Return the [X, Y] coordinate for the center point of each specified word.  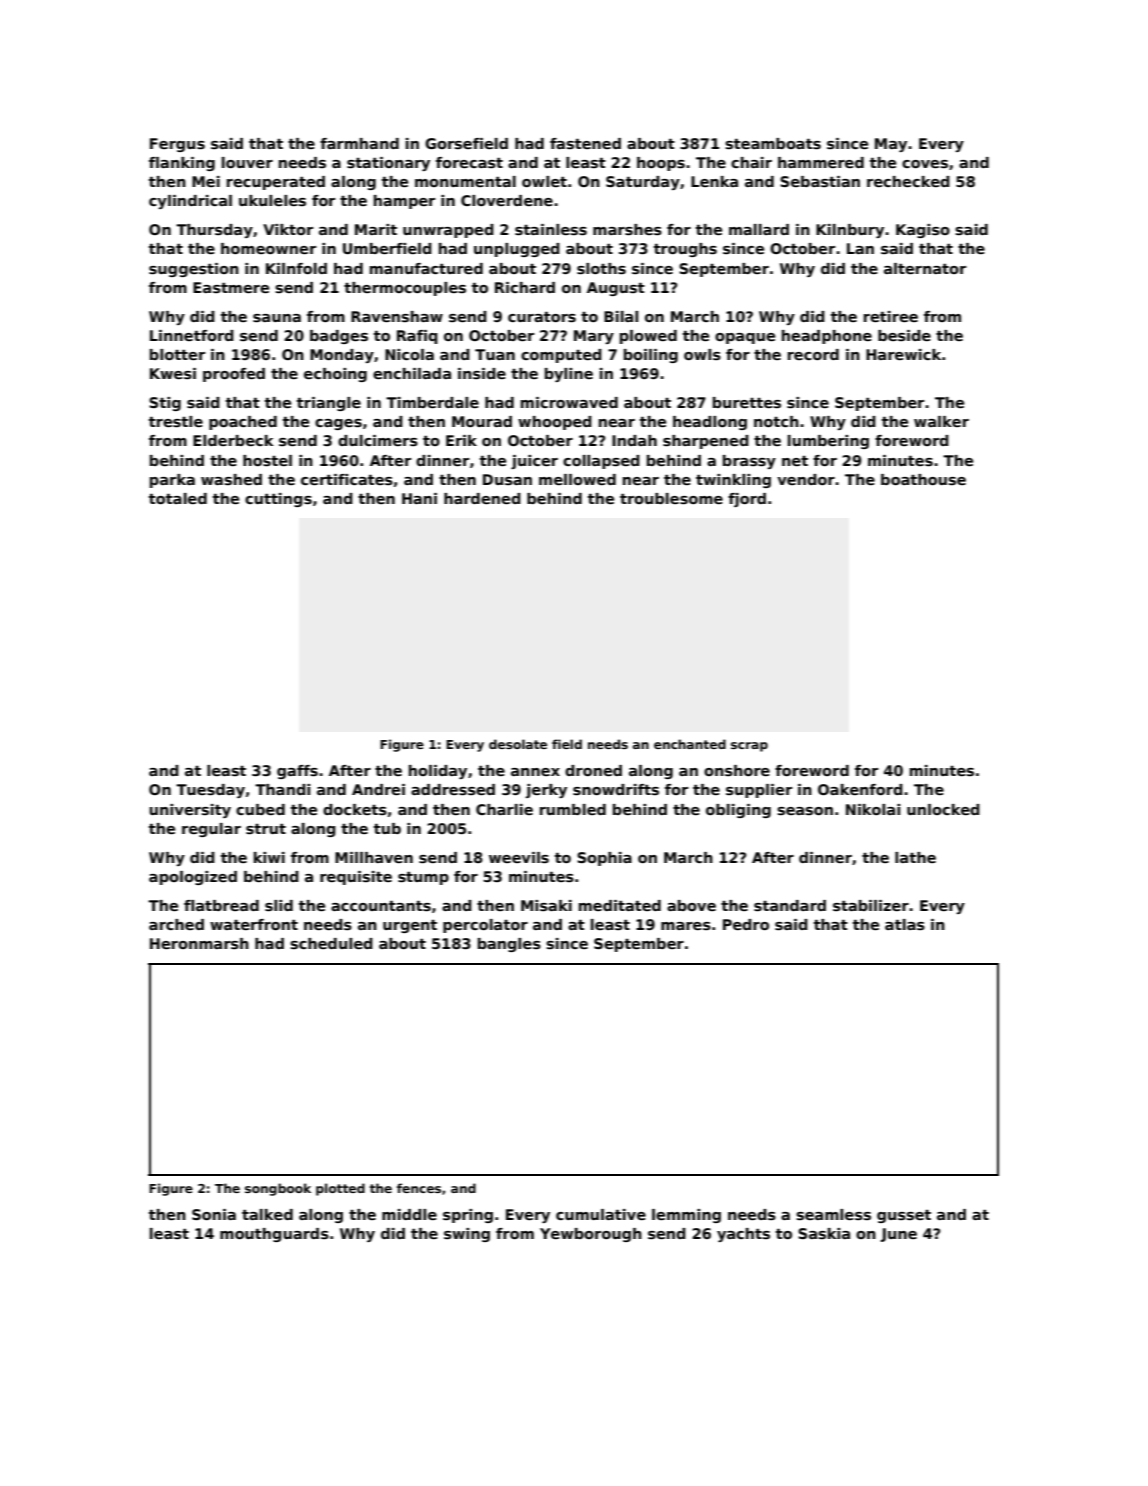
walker [941, 421]
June [899, 1235]
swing [467, 1235]
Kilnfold [296, 268]
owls [702, 355]
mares [686, 926]
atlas [905, 925]
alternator [925, 268]
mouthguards [274, 1235]
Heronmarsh [199, 944]
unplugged [517, 250]
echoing [335, 375]
